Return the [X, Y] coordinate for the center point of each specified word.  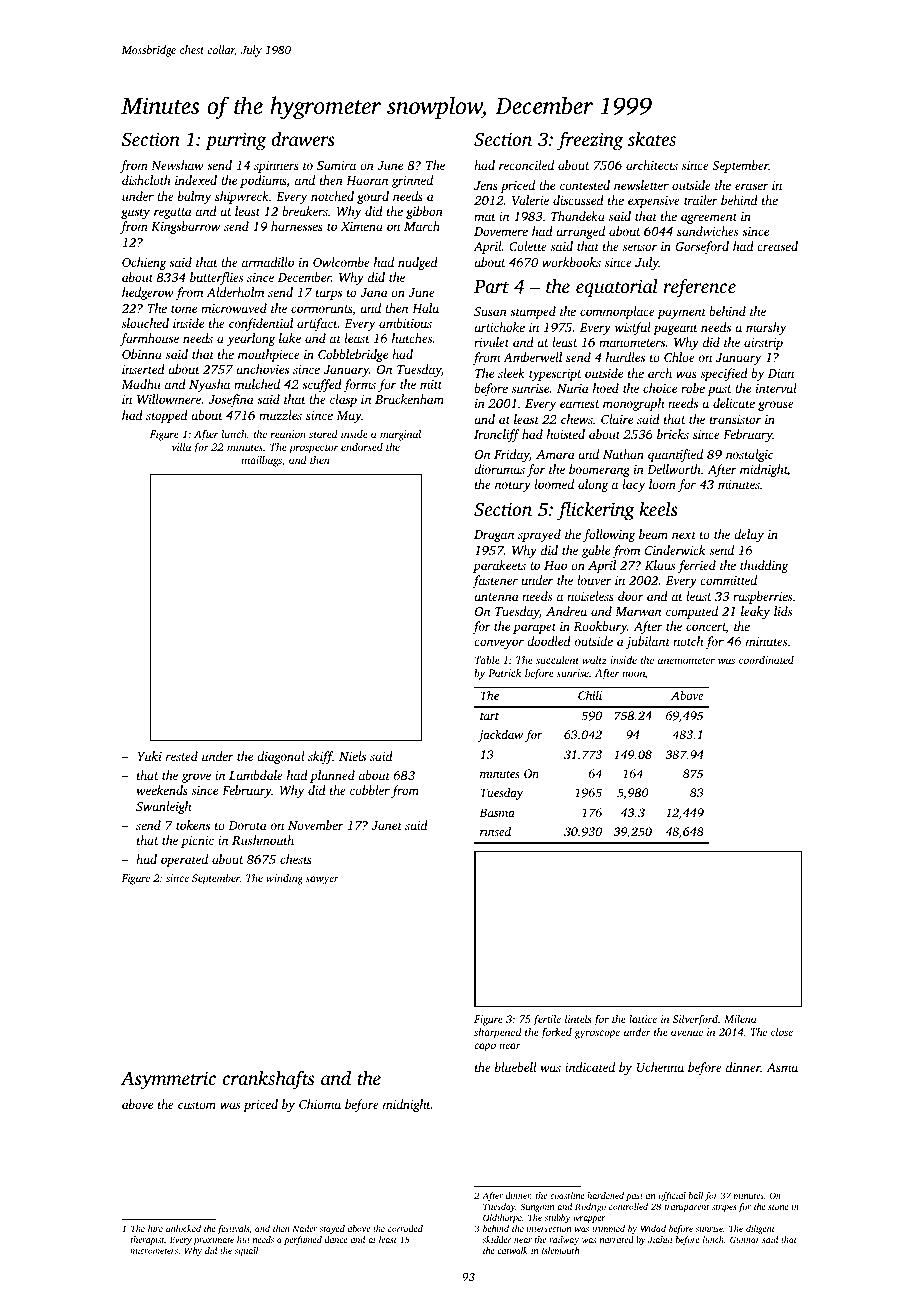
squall [246, 1251]
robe [693, 388]
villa [181, 447]
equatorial [617, 288]
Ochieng [144, 263]
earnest [580, 404]
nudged [418, 263]
